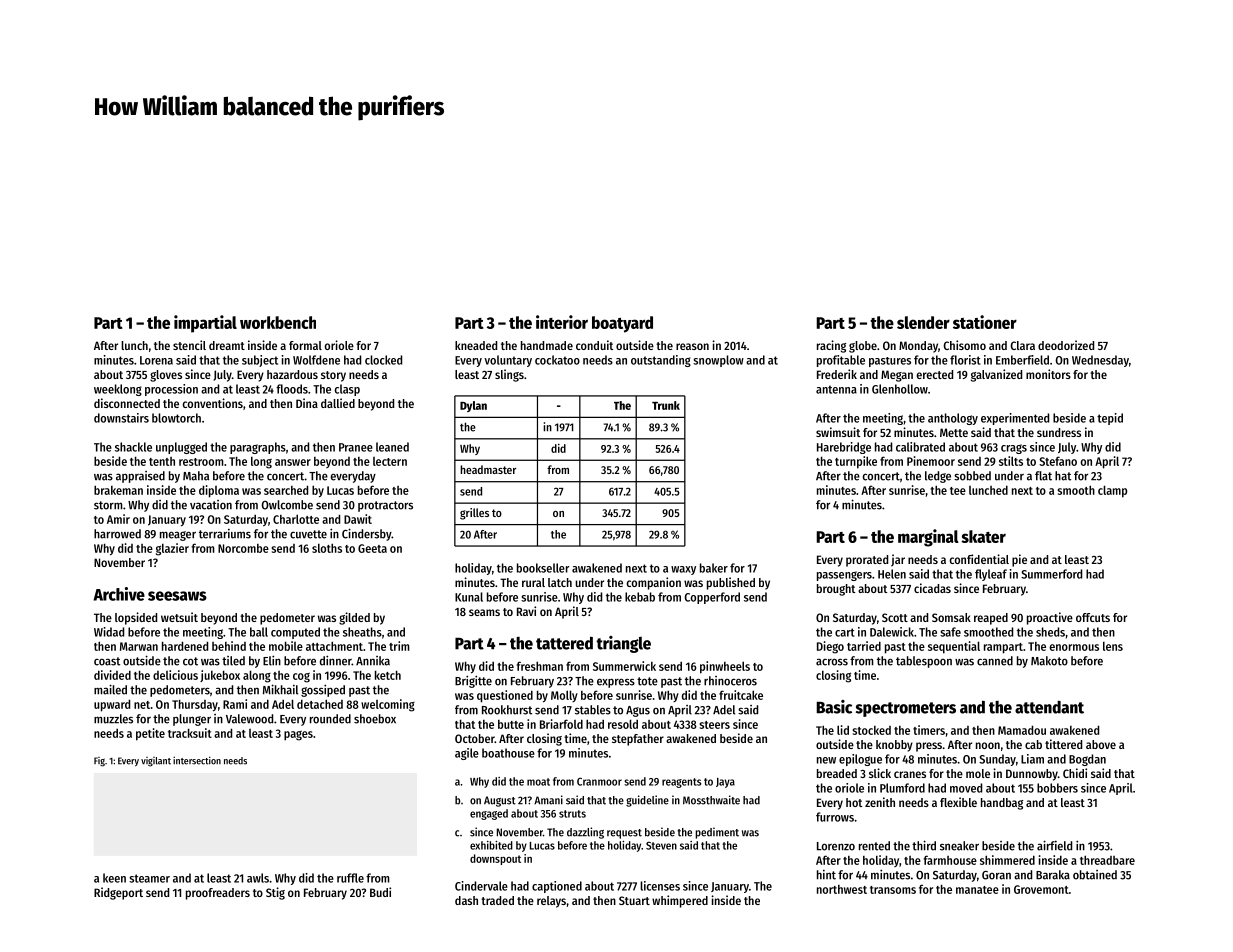  I want to click on slings, so click(509, 375).
